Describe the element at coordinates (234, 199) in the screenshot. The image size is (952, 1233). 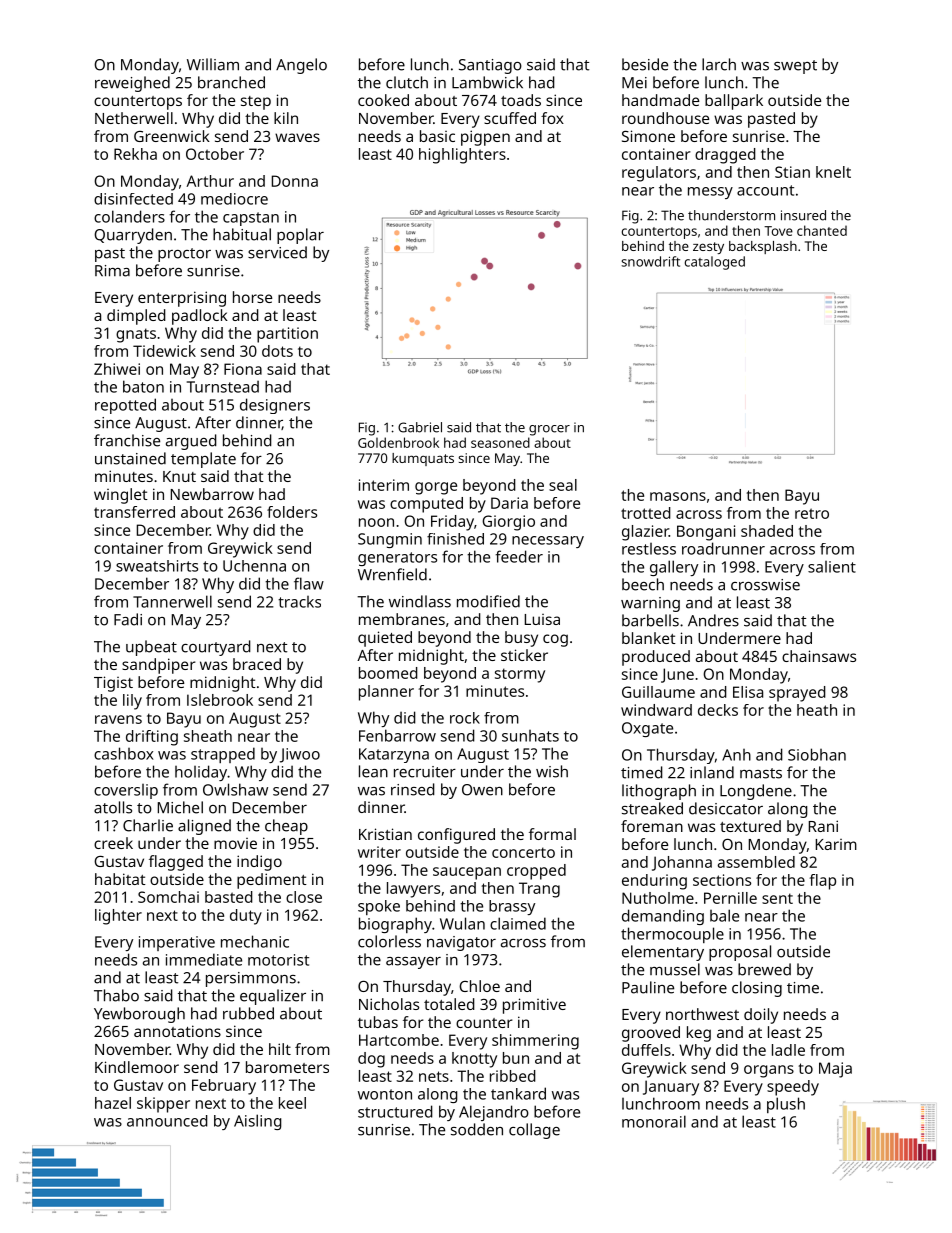
I see `mediocre` at that location.
